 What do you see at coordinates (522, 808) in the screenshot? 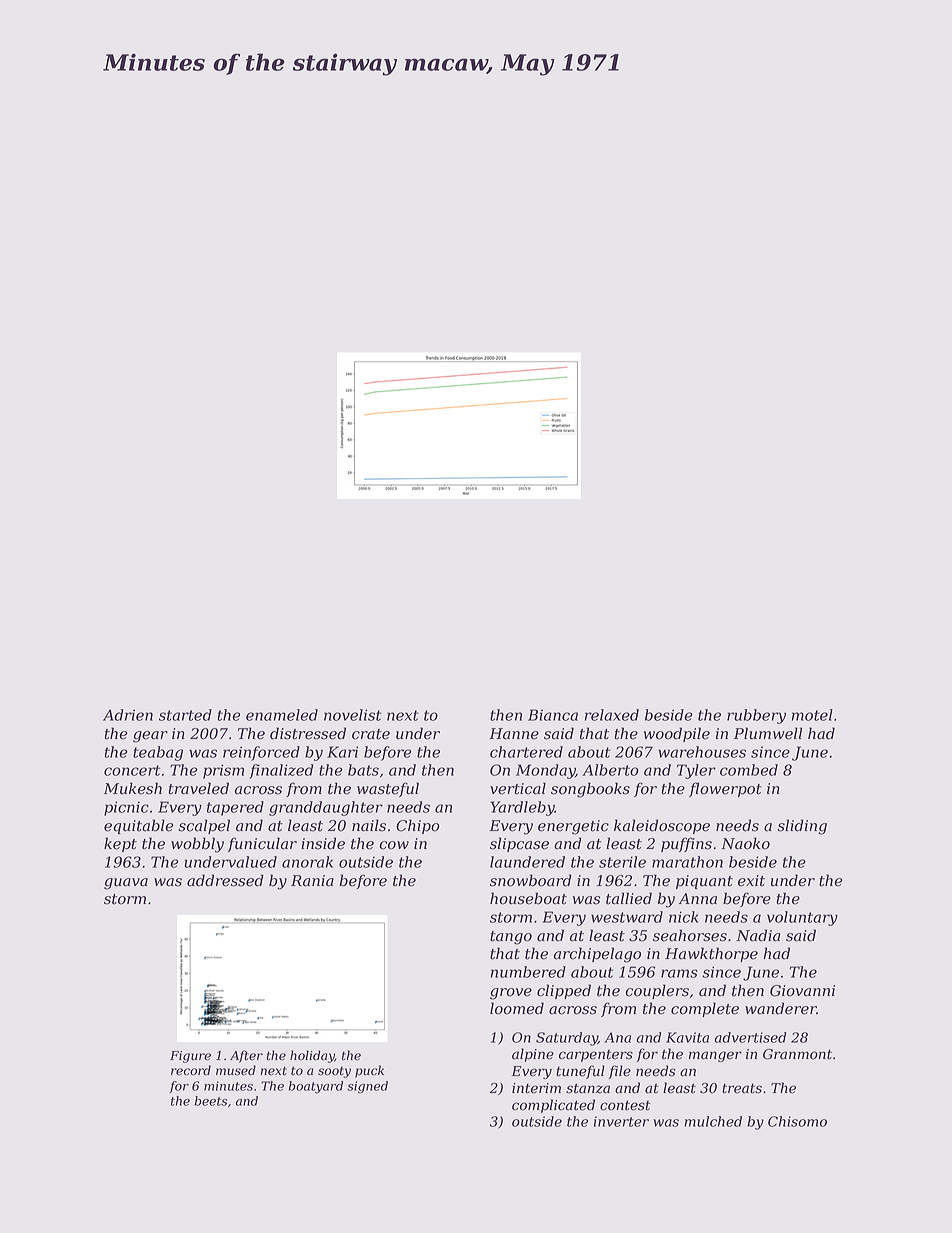
I see `Yardleby` at bounding box center [522, 808].
